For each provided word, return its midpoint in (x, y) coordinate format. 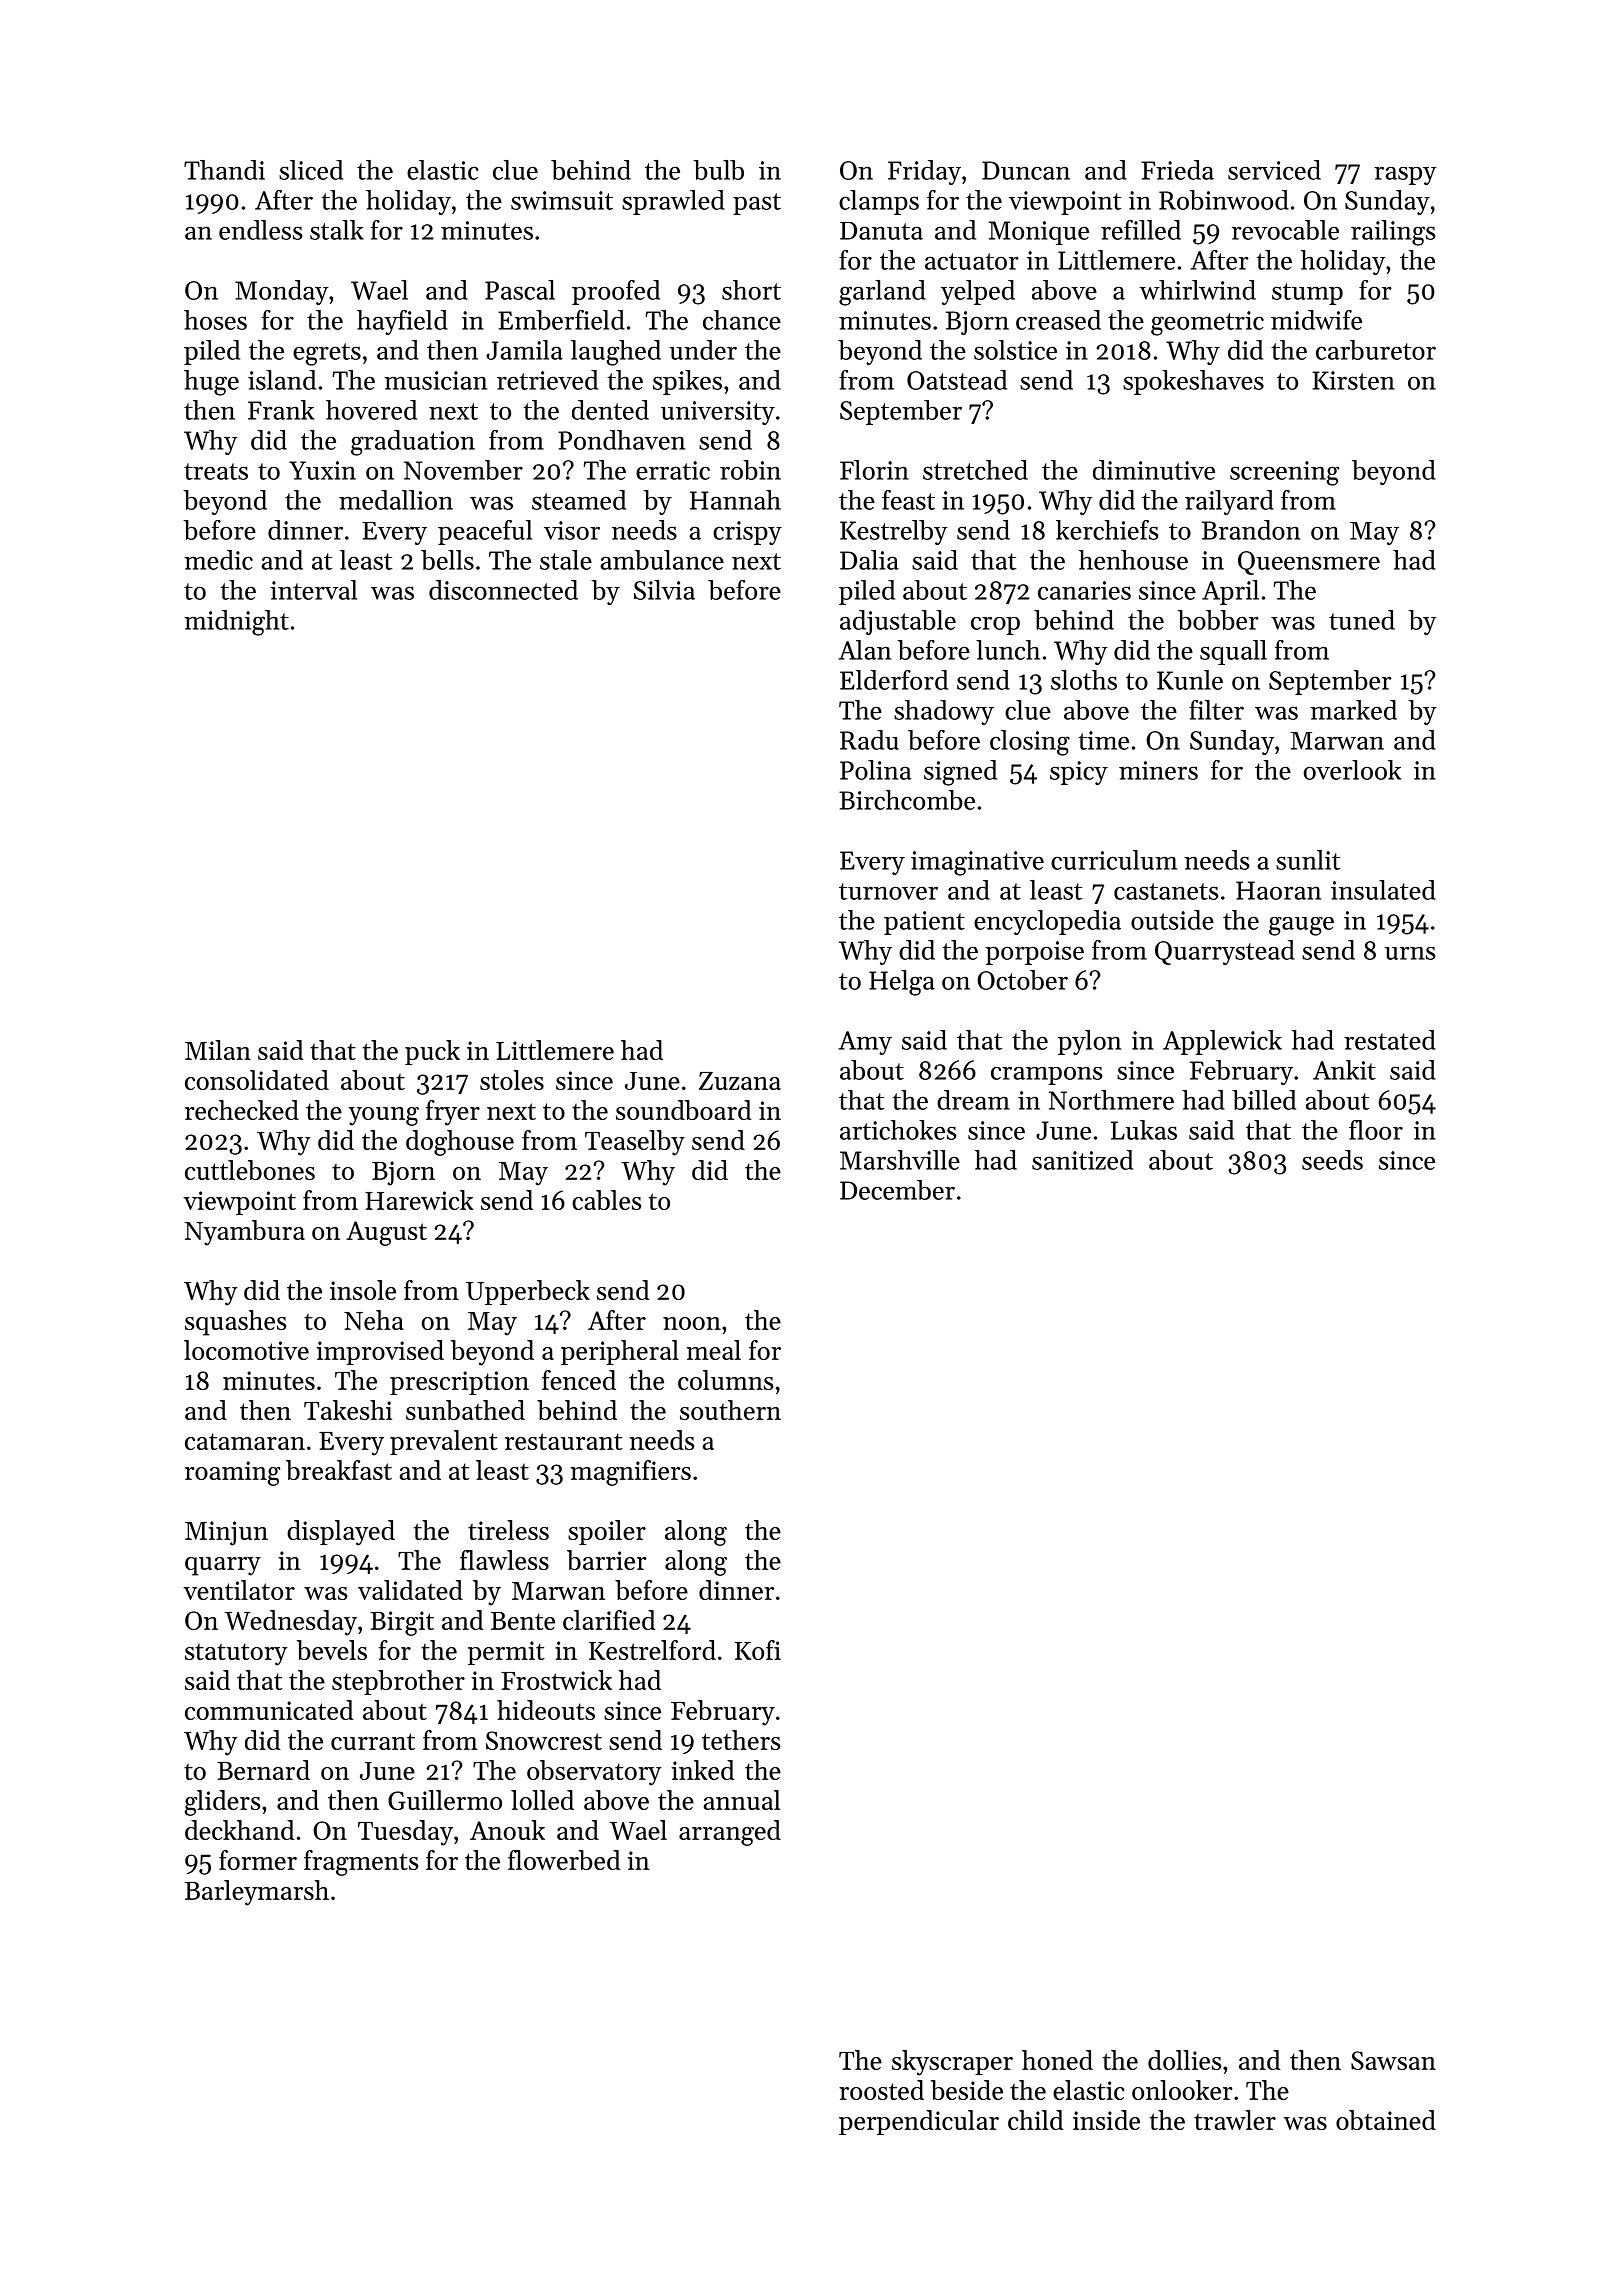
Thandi (224, 170)
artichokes (898, 1130)
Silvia (664, 590)
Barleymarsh (257, 1893)
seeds (1332, 1160)
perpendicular (919, 2122)
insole (363, 1290)
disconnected (503, 590)
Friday (924, 172)
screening (1284, 473)
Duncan (1026, 170)
